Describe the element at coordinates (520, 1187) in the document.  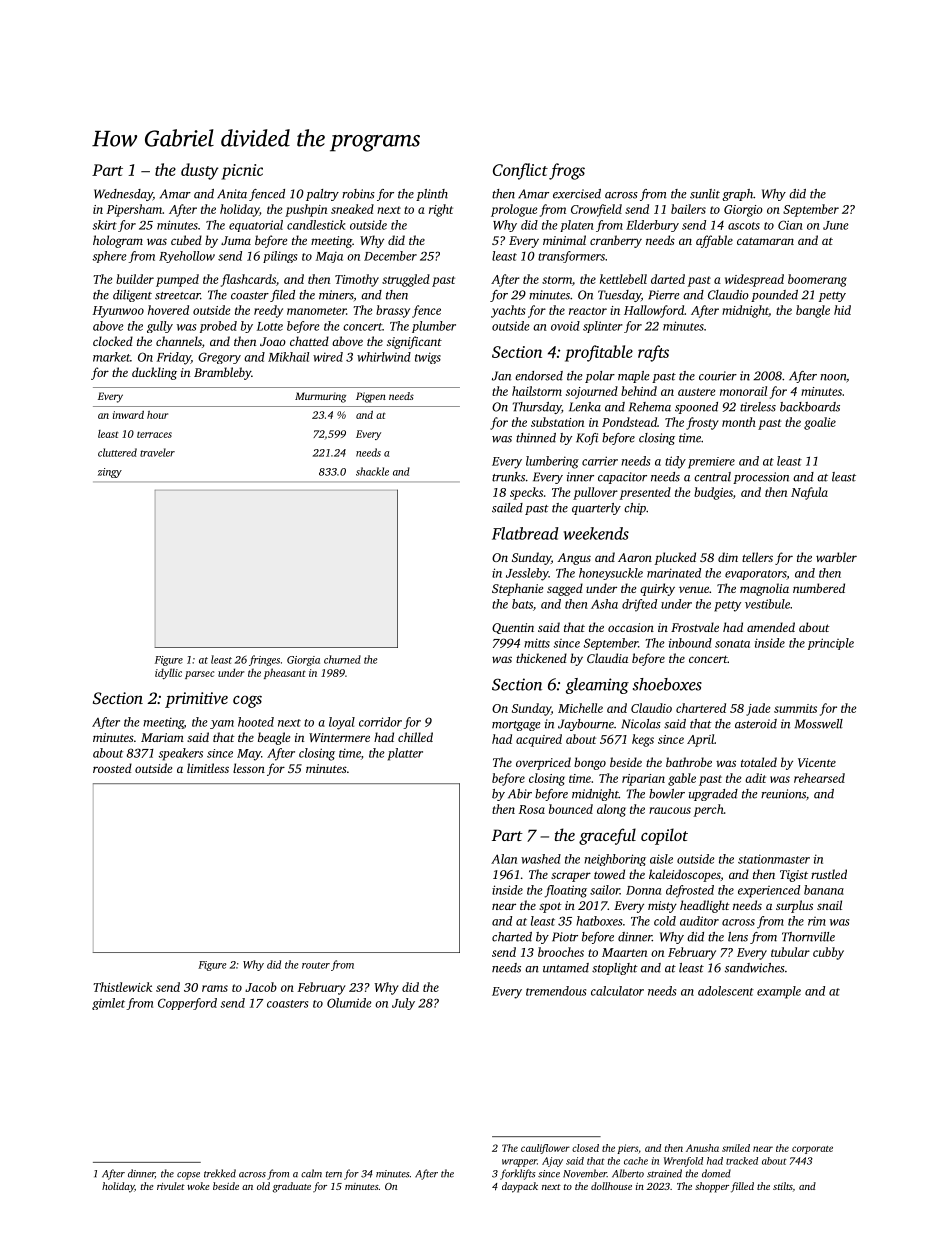
I see `daypack` at that location.
